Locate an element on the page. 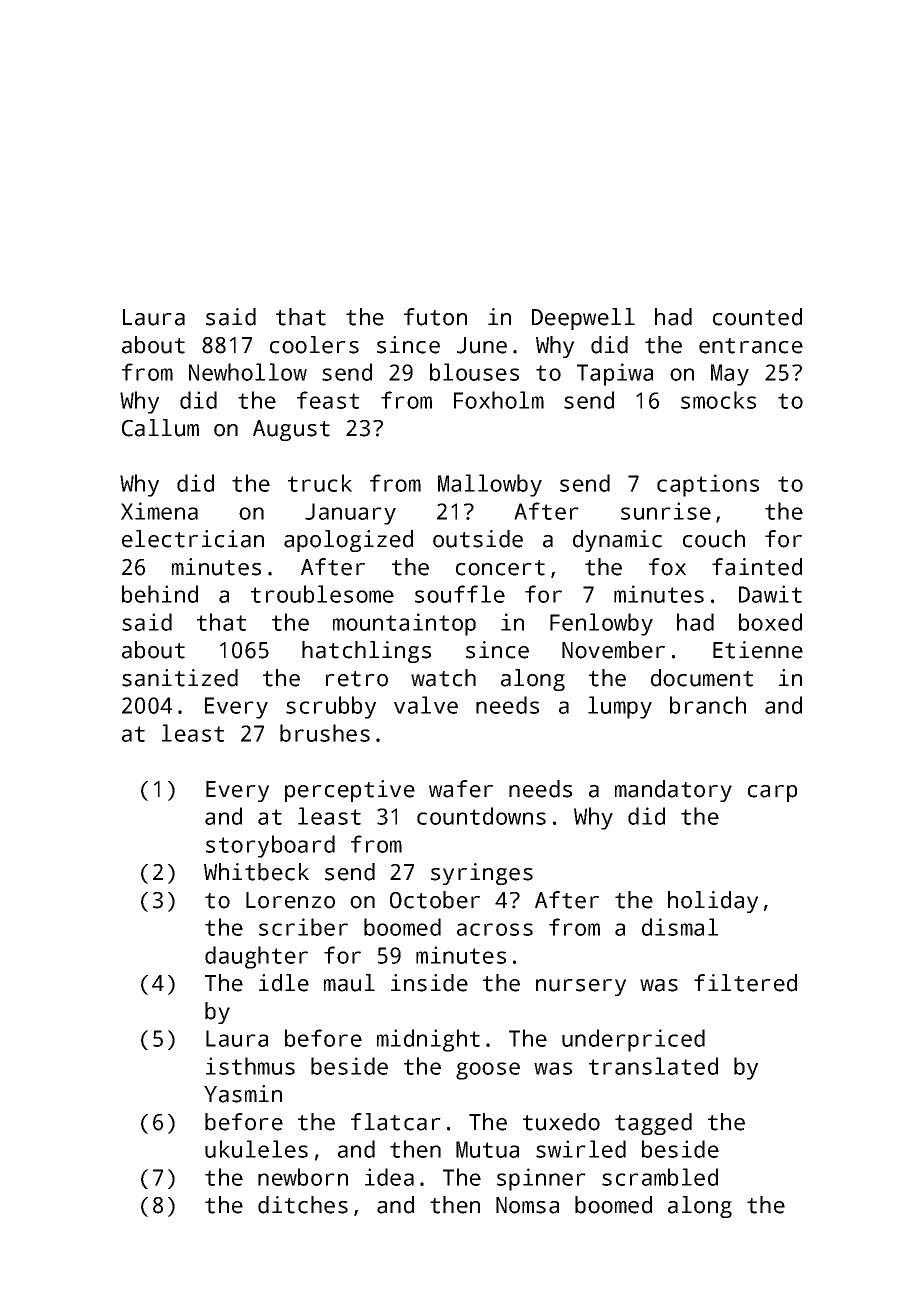 The height and width of the document is (1311, 924). Yasmin is located at coordinates (243, 1094).
